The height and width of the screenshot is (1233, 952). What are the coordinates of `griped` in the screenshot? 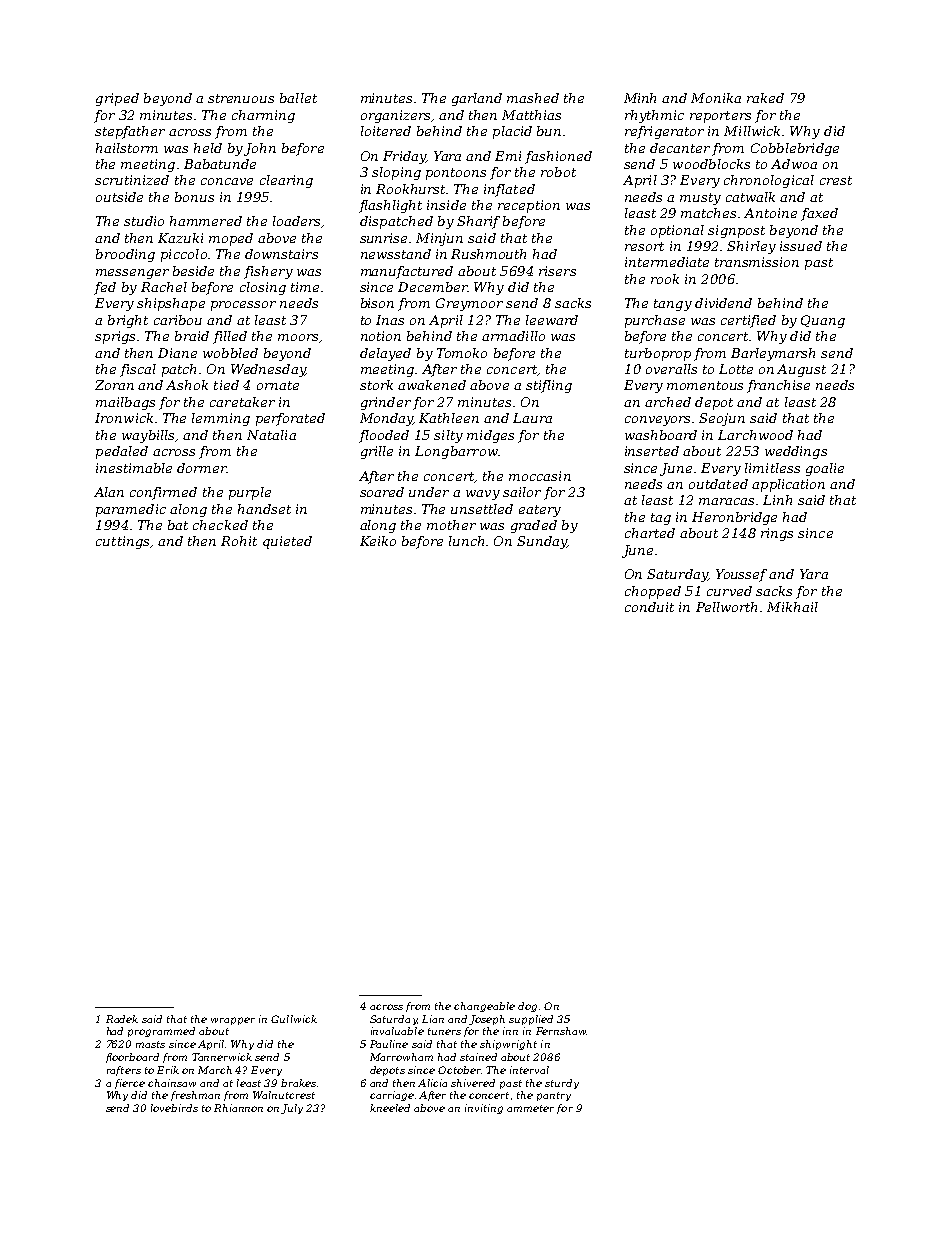 It's located at (117, 99).
